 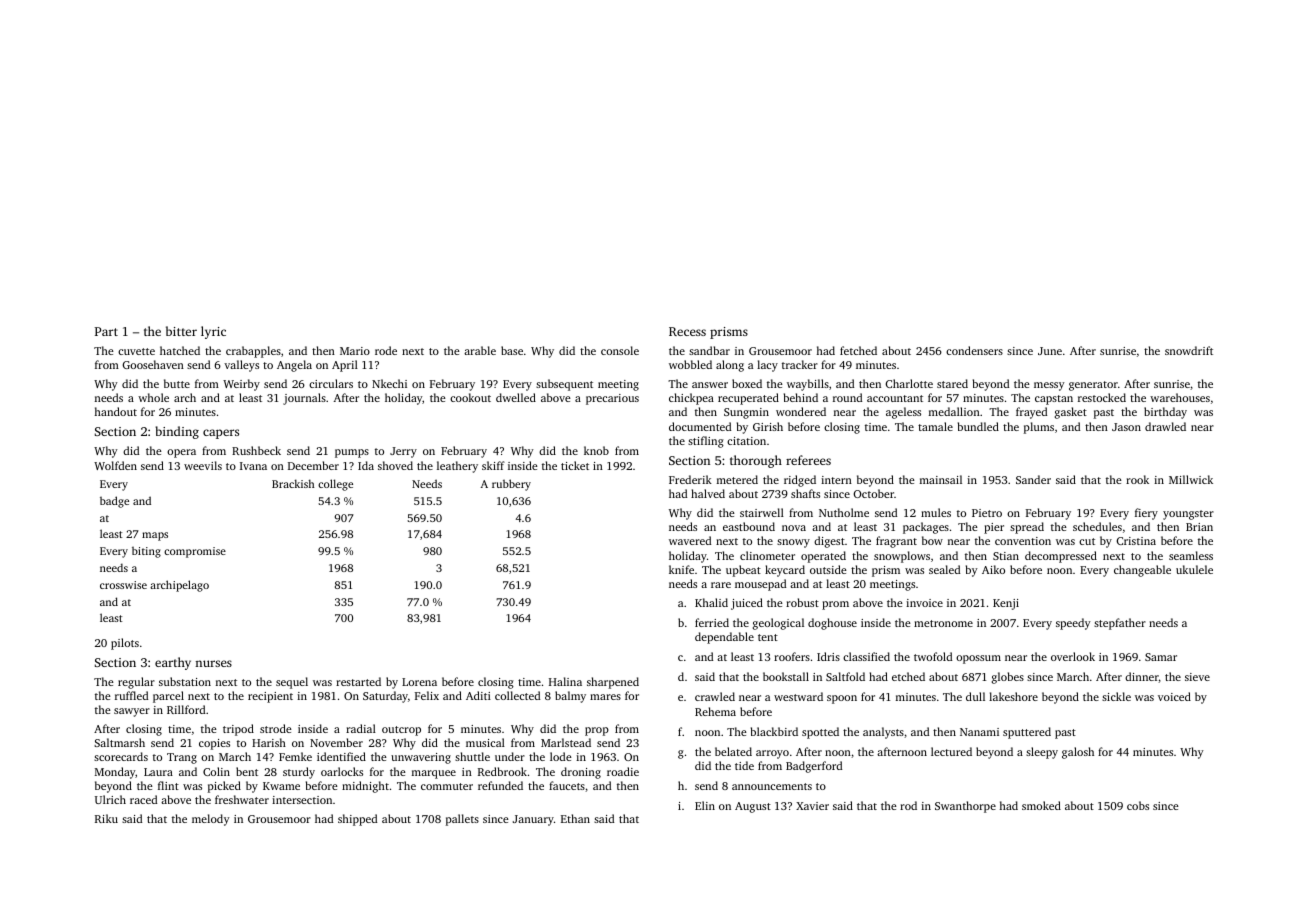 I want to click on sharpened, so click(x=613, y=683).
